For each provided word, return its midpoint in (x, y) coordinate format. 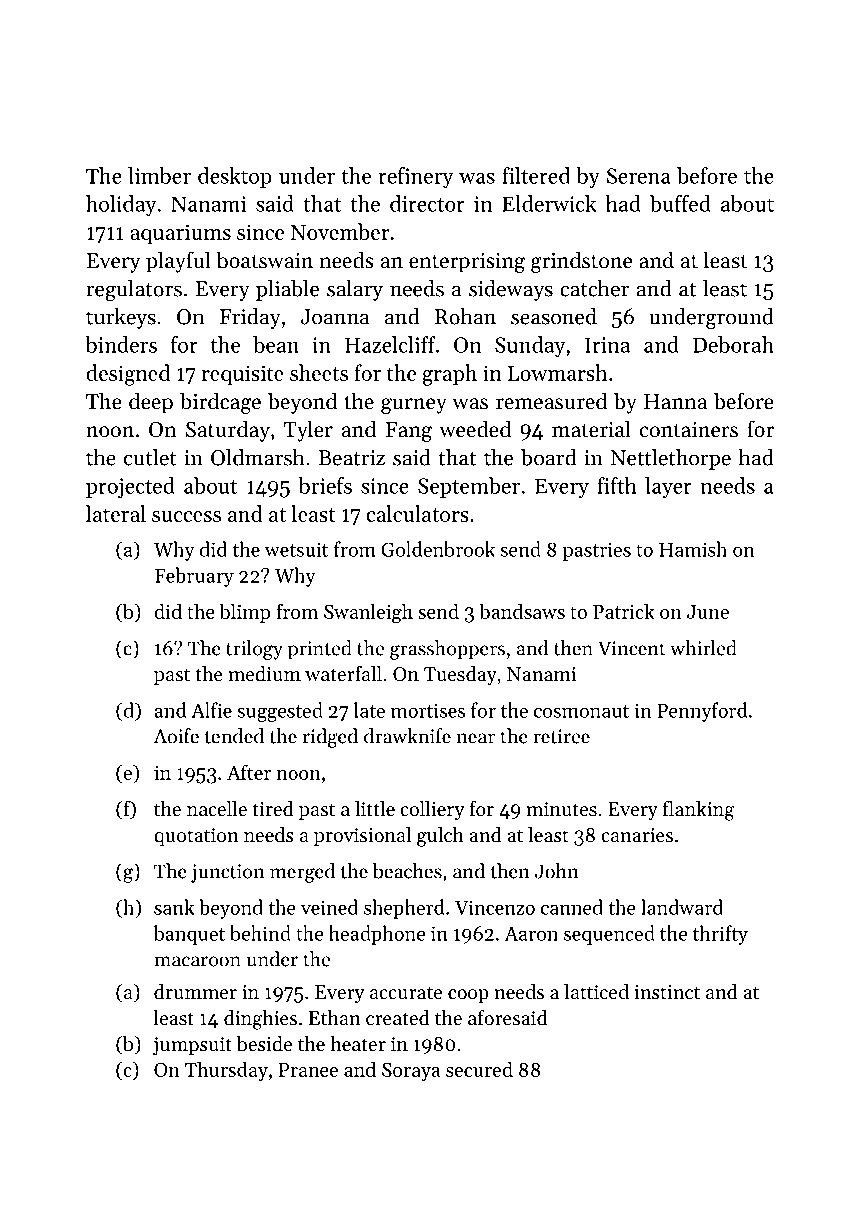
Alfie (211, 710)
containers (688, 430)
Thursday (226, 1071)
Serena (639, 176)
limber (159, 175)
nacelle (217, 808)
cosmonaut (581, 711)
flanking (699, 811)
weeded (475, 429)
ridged (330, 738)
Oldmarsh (258, 457)
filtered (536, 175)
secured (479, 1069)
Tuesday (460, 676)
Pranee (308, 1070)
